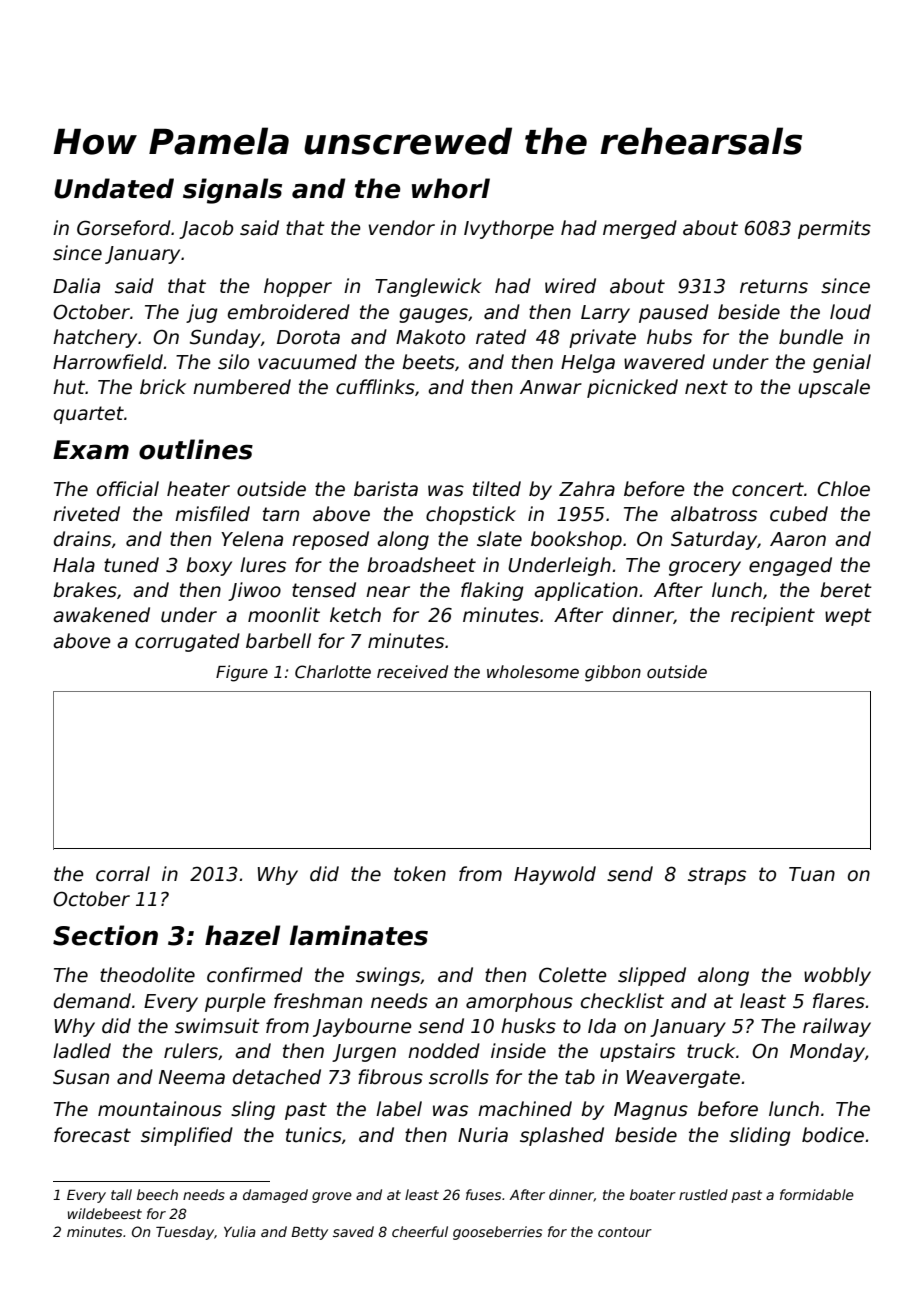 This screenshot has height=1308, width=924. Describe the element at coordinates (388, 976) in the screenshot. I see `swings` at that location.
